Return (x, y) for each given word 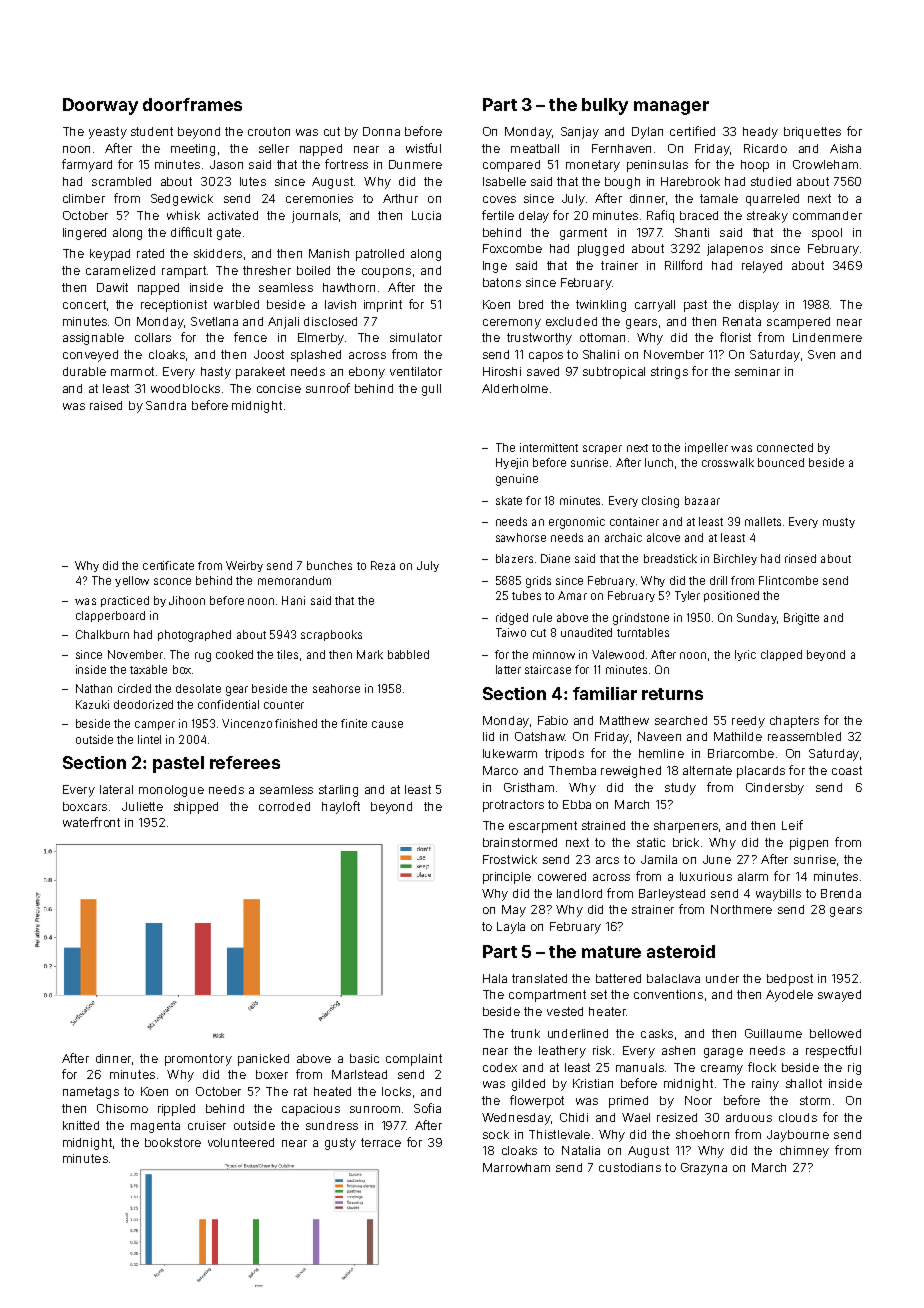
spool (827, 234)
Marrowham (516, 1167)
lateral (116, 789)
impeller (706, 448)
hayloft (341, 807)
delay (534, 217)
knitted (81, 1125)
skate (509, 500)
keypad (110, 255)
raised (106, 405)
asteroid (681, 951)
